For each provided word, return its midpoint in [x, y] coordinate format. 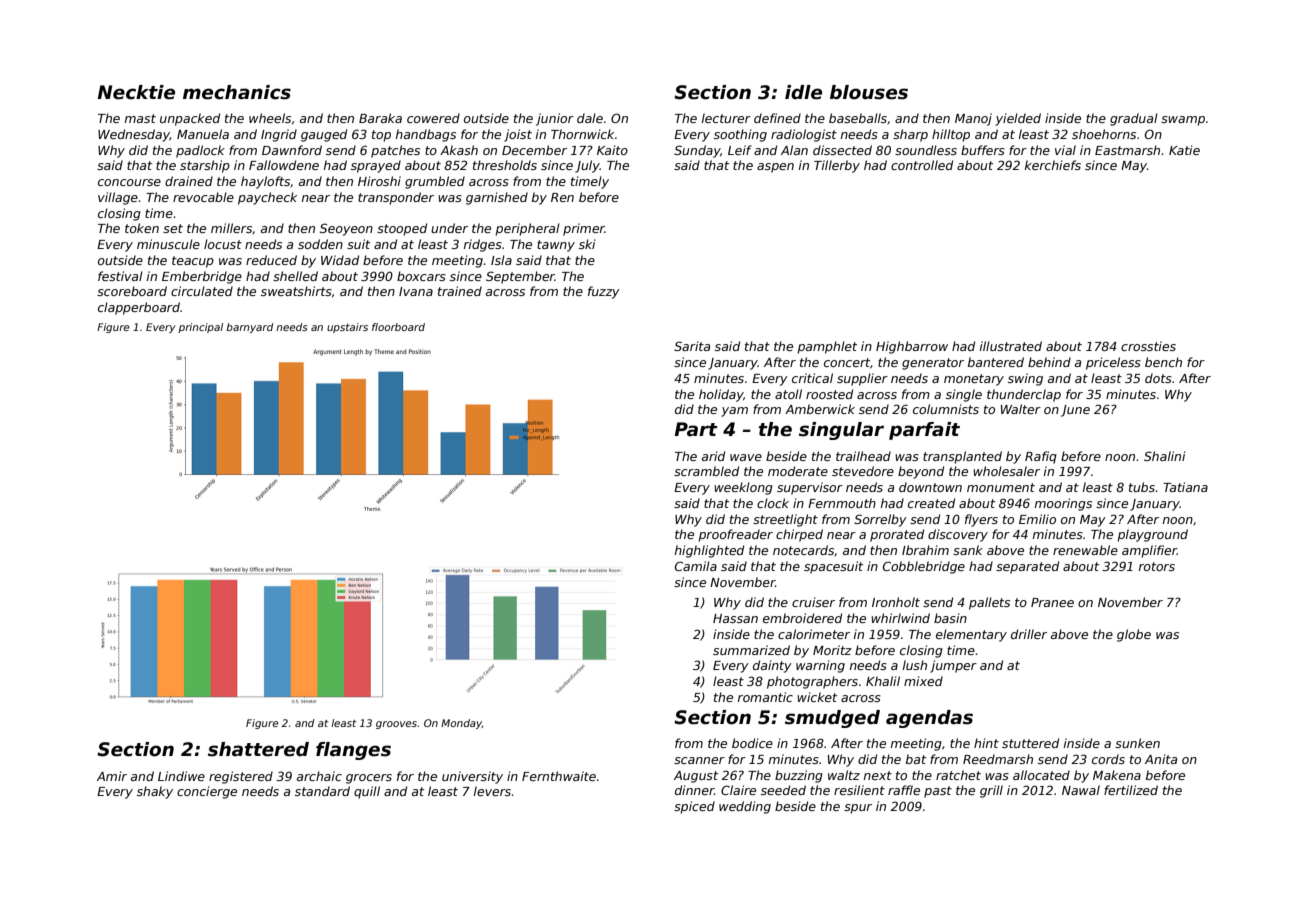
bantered [996, 362]
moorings [1063, 504]
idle [803, 92]
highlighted [709, 551]
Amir [112, 776]
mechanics [237, 92]
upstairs [347, 328]
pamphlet [827, 347]
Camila [696, 566]
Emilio [1037, 519]
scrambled [706, 471]
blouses [869, 92]
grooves [396, 725]
